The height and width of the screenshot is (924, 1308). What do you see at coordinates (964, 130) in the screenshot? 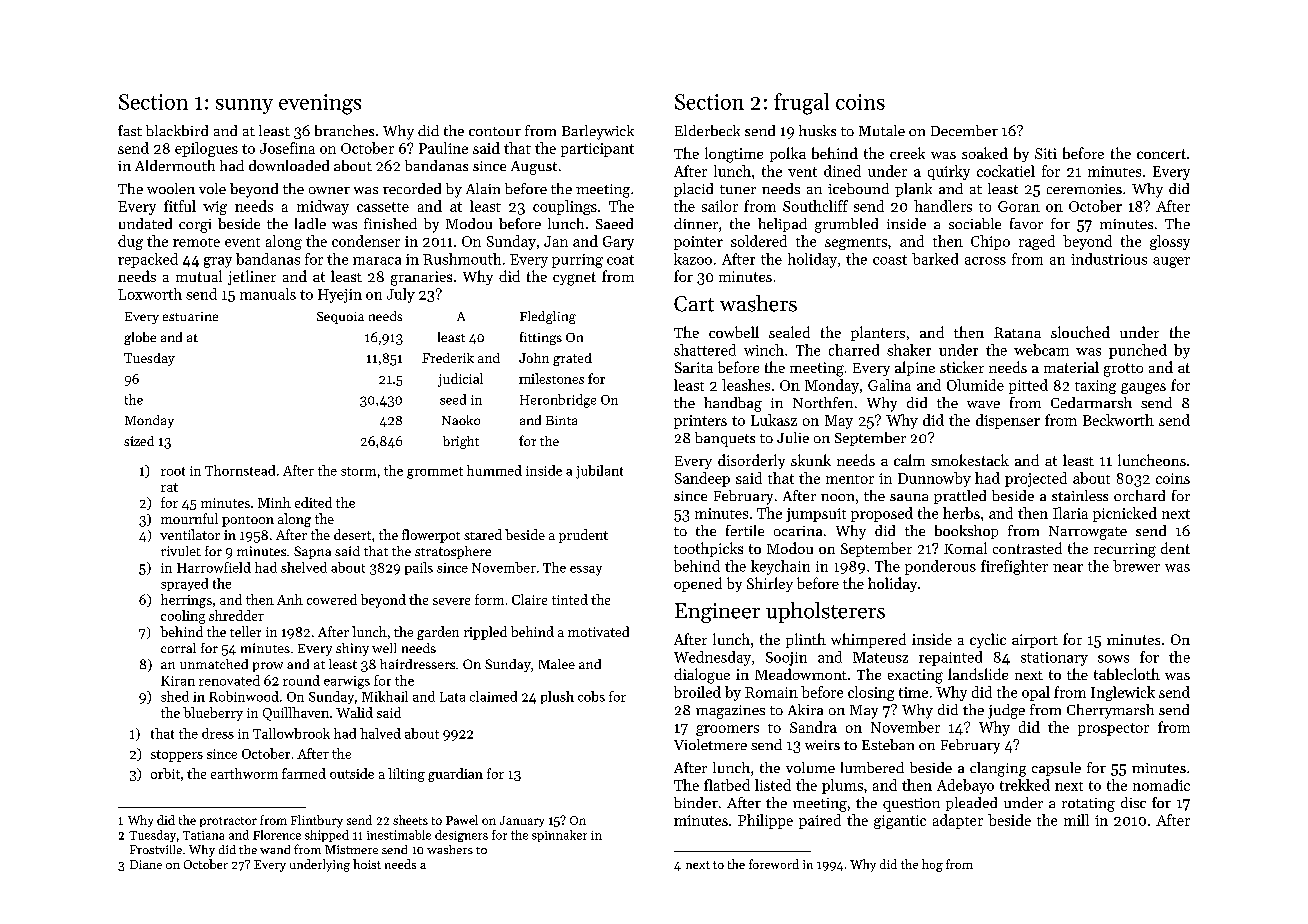
I see `December` at bounding box center [964, 130].
